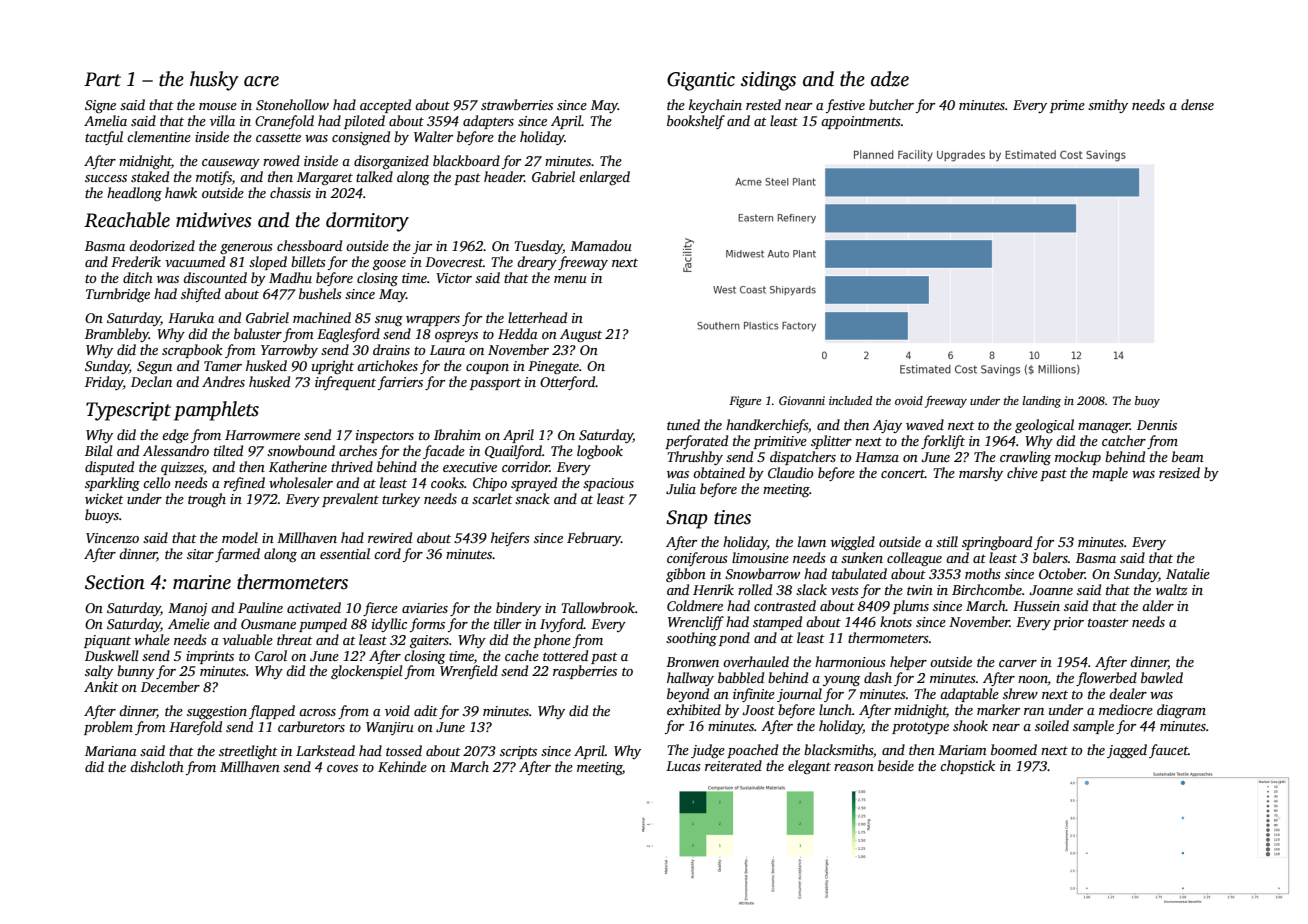 The width and height of the document is (1308, 924). Describe the element at coordinates (111, 751) in the document. I see `Mariana` at that location.
